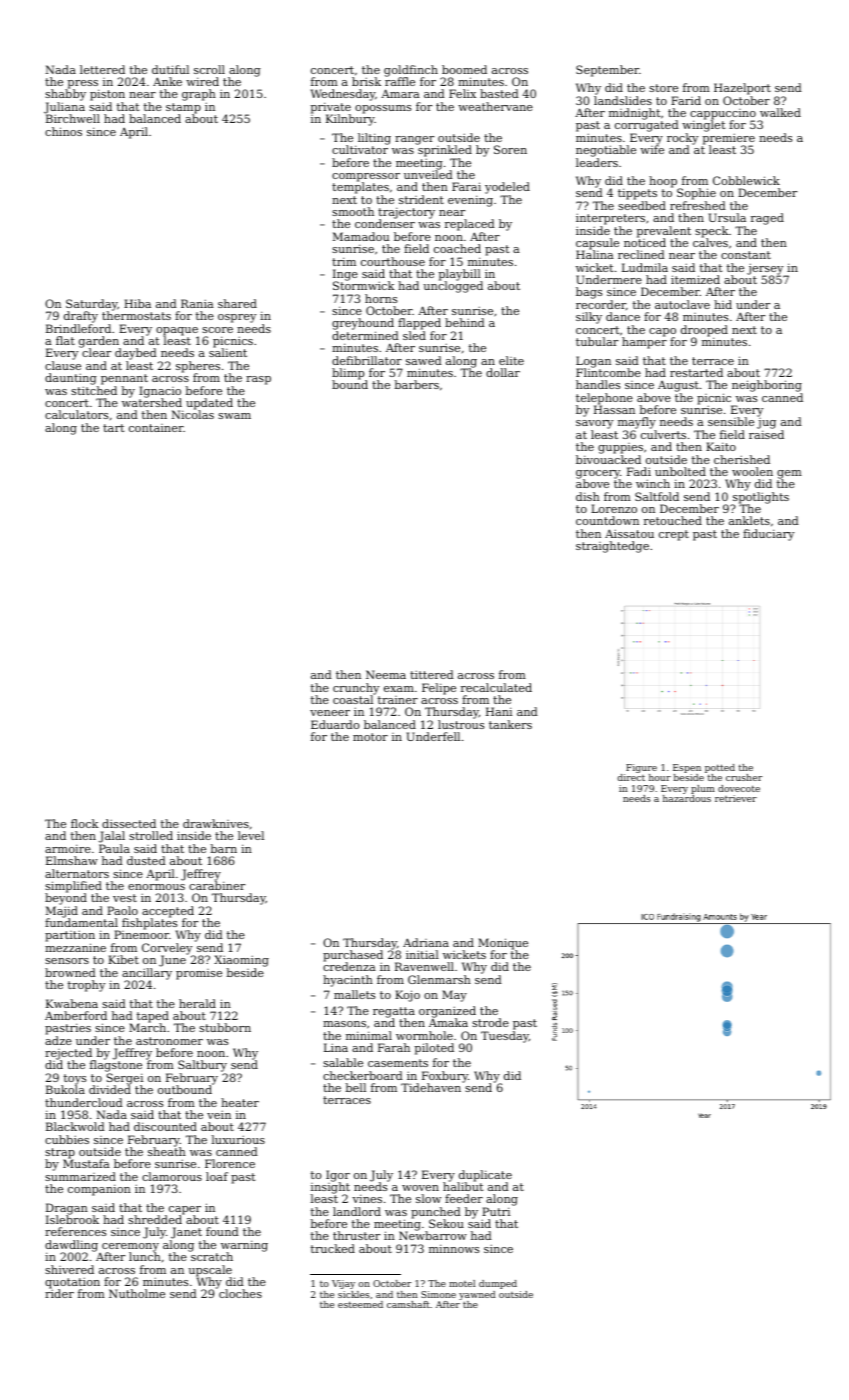 This page has height=1400, width=849. What do you see at coordinates (102, 69) in the page?
I see `lettered` at bounding box center [102, 69].
